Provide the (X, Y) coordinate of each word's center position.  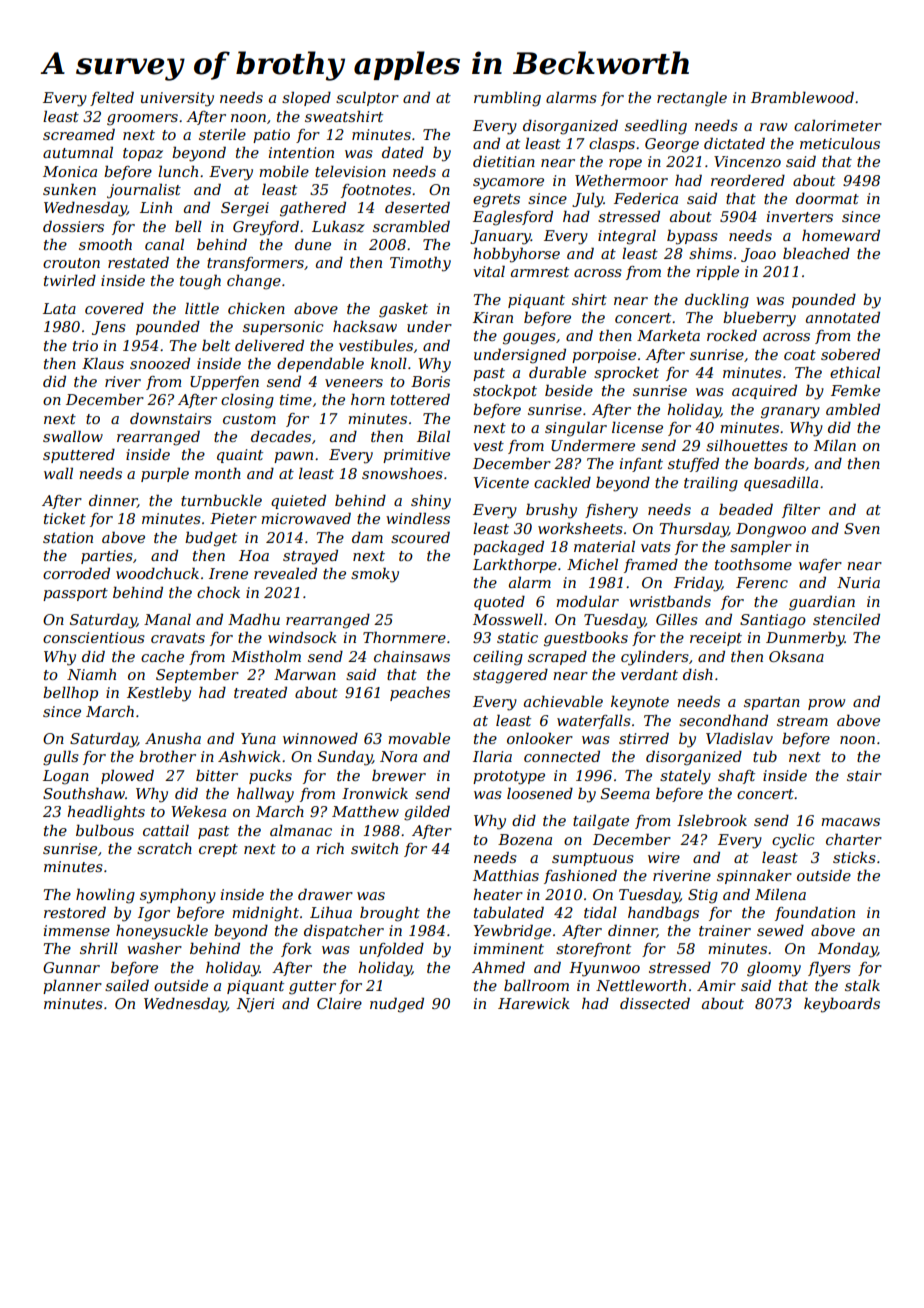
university (177, 99)
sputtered (79, 455)
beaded (746, 509)
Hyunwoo (604, 969)
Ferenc (762, 582)
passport (75, 594)
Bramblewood (802, 97)
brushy (551, 511)
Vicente (501, 482)
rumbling (507, 99)
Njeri (255, 1005)
